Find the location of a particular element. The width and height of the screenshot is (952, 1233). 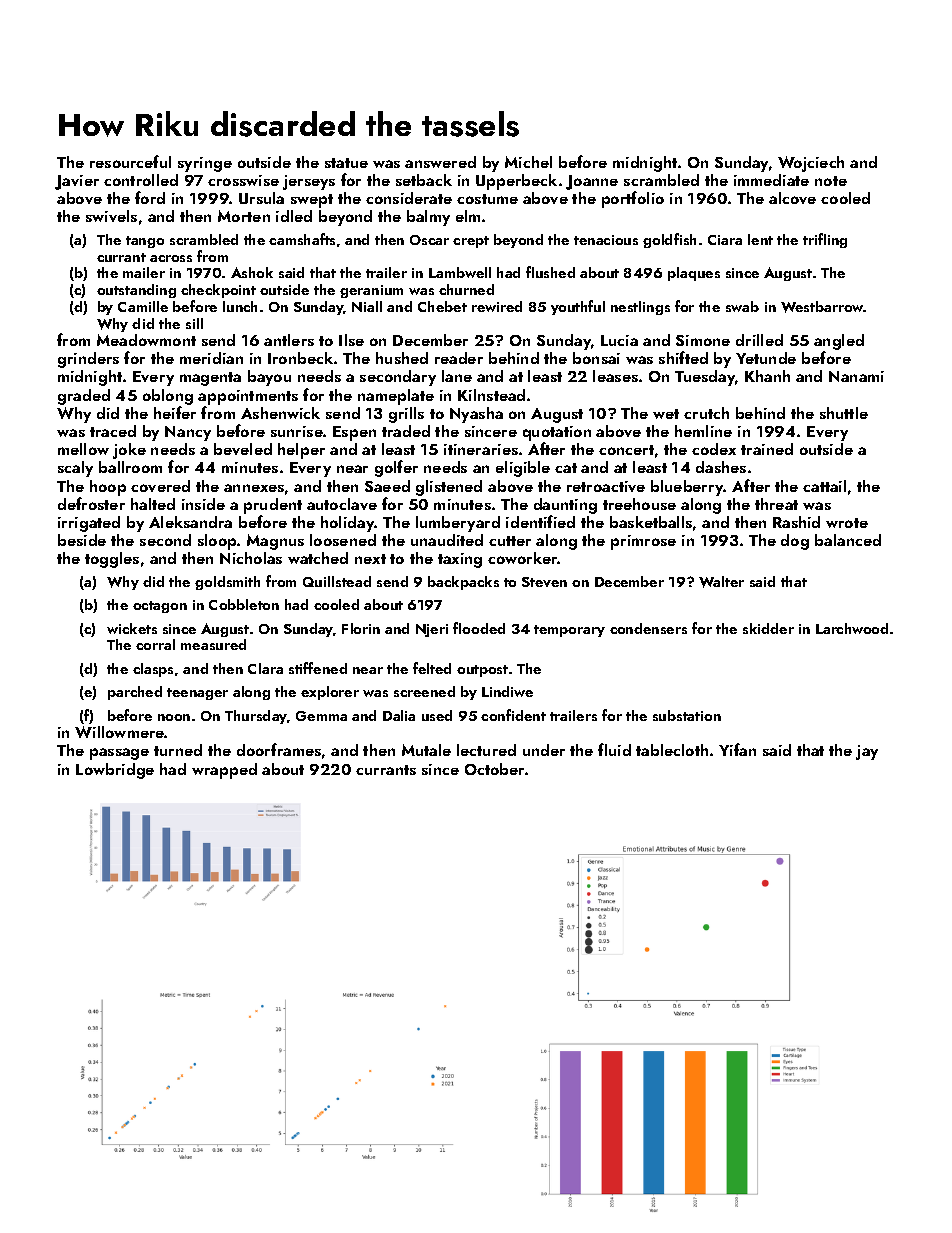

Lowbridge is located at coordinates (115, 771).
